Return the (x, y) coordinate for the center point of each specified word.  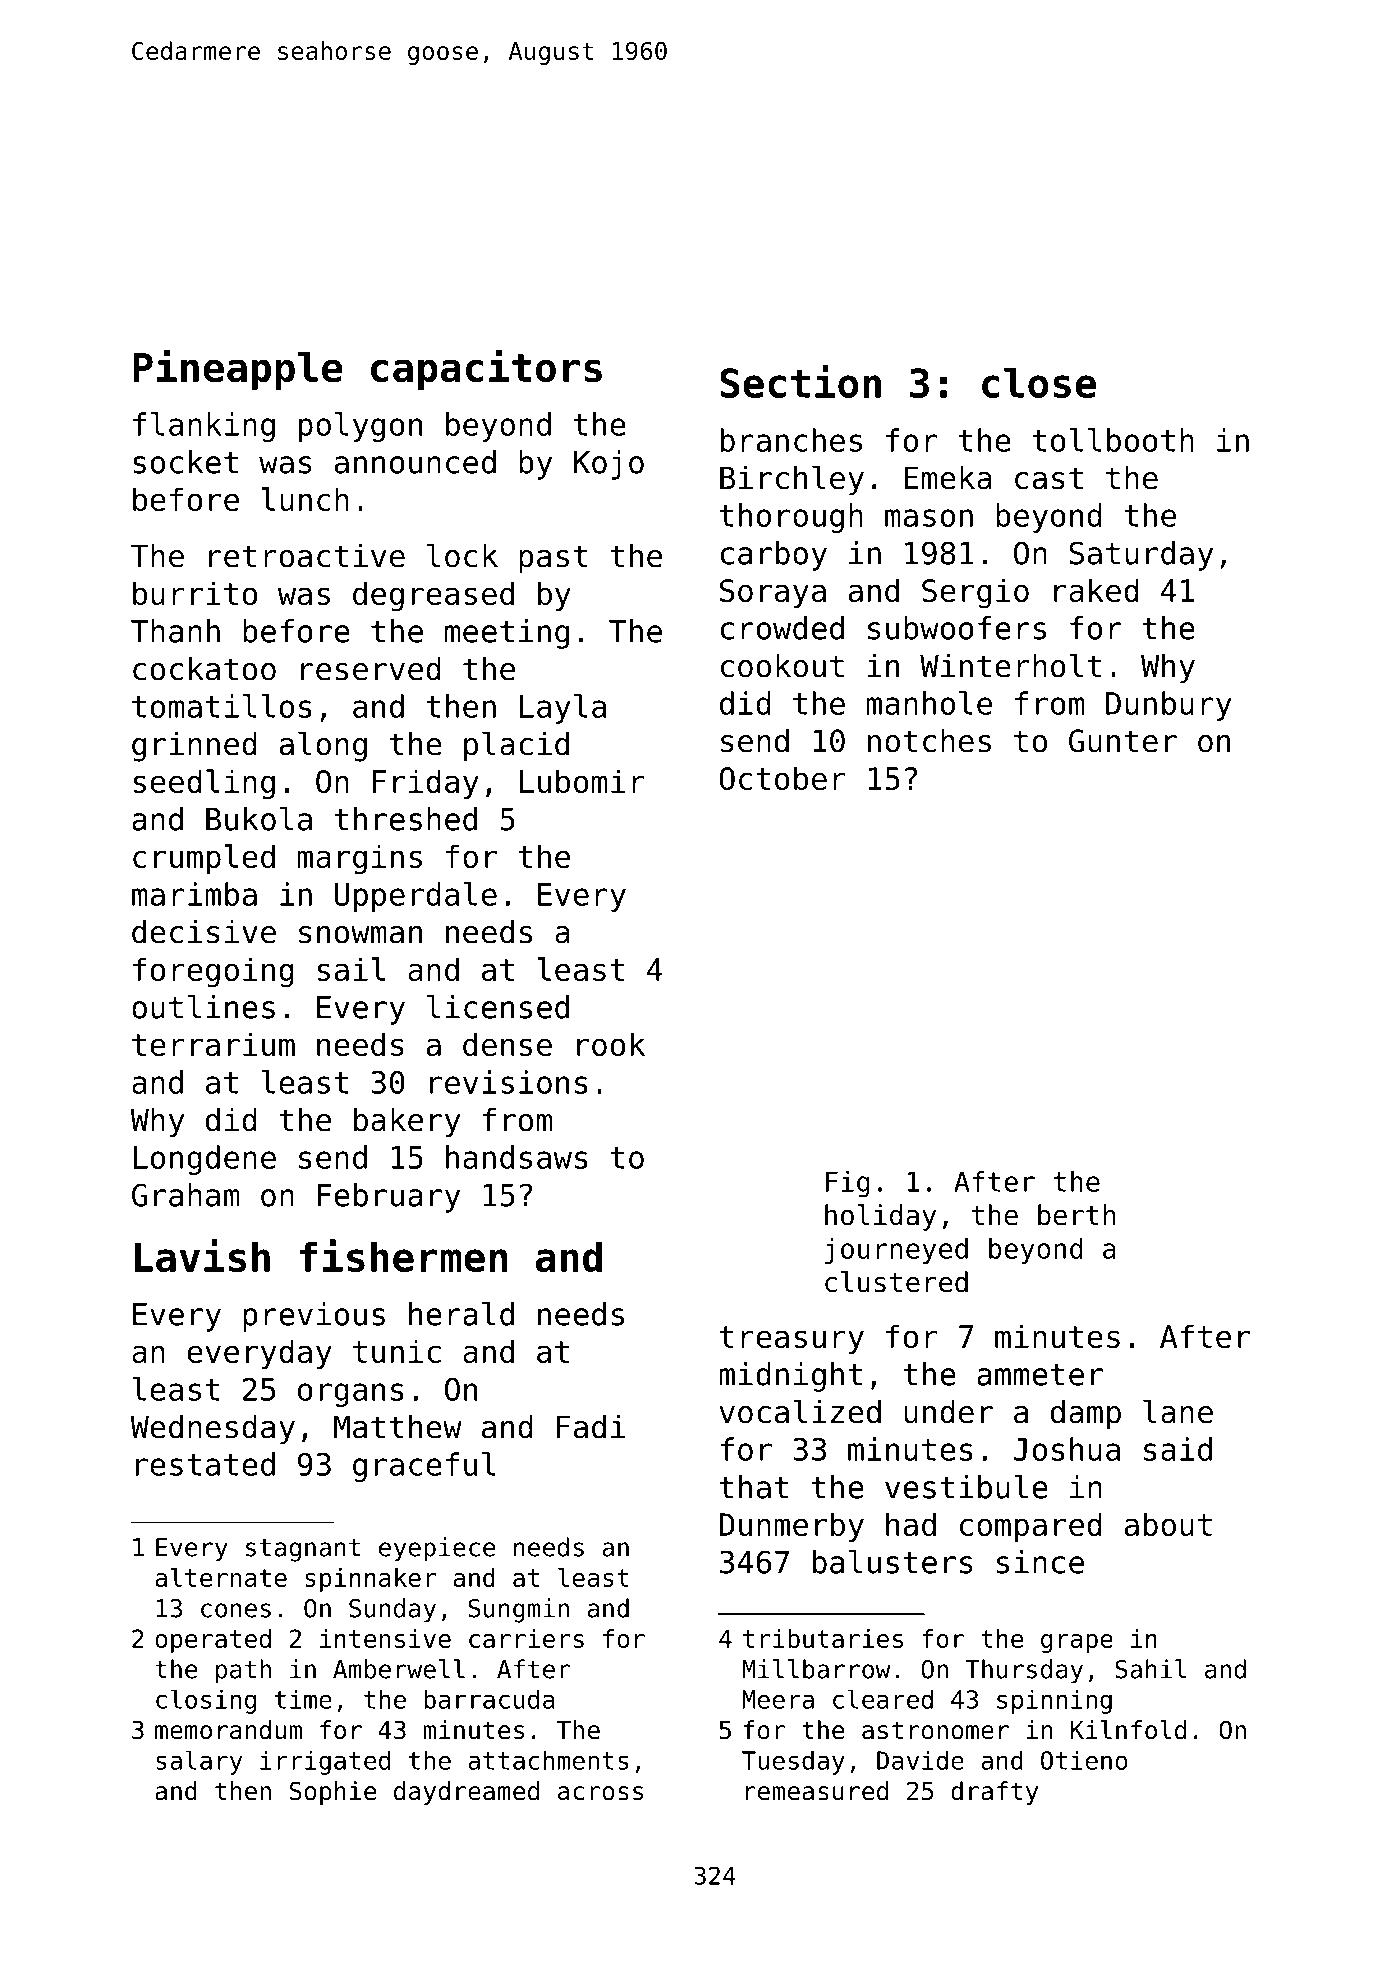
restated (205, 1464)
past (553, 559)
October (783, 778)
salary (199, 1762)
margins (359, 859)
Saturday (1141, 556)
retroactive (307, 556)
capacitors (486, 369)
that (754, 1487)
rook (611, 1044)
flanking (204, 427)
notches (929, 741)
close (1039, 382)
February (389, 1198)
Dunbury (1169, 706)
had (911, 1524)
